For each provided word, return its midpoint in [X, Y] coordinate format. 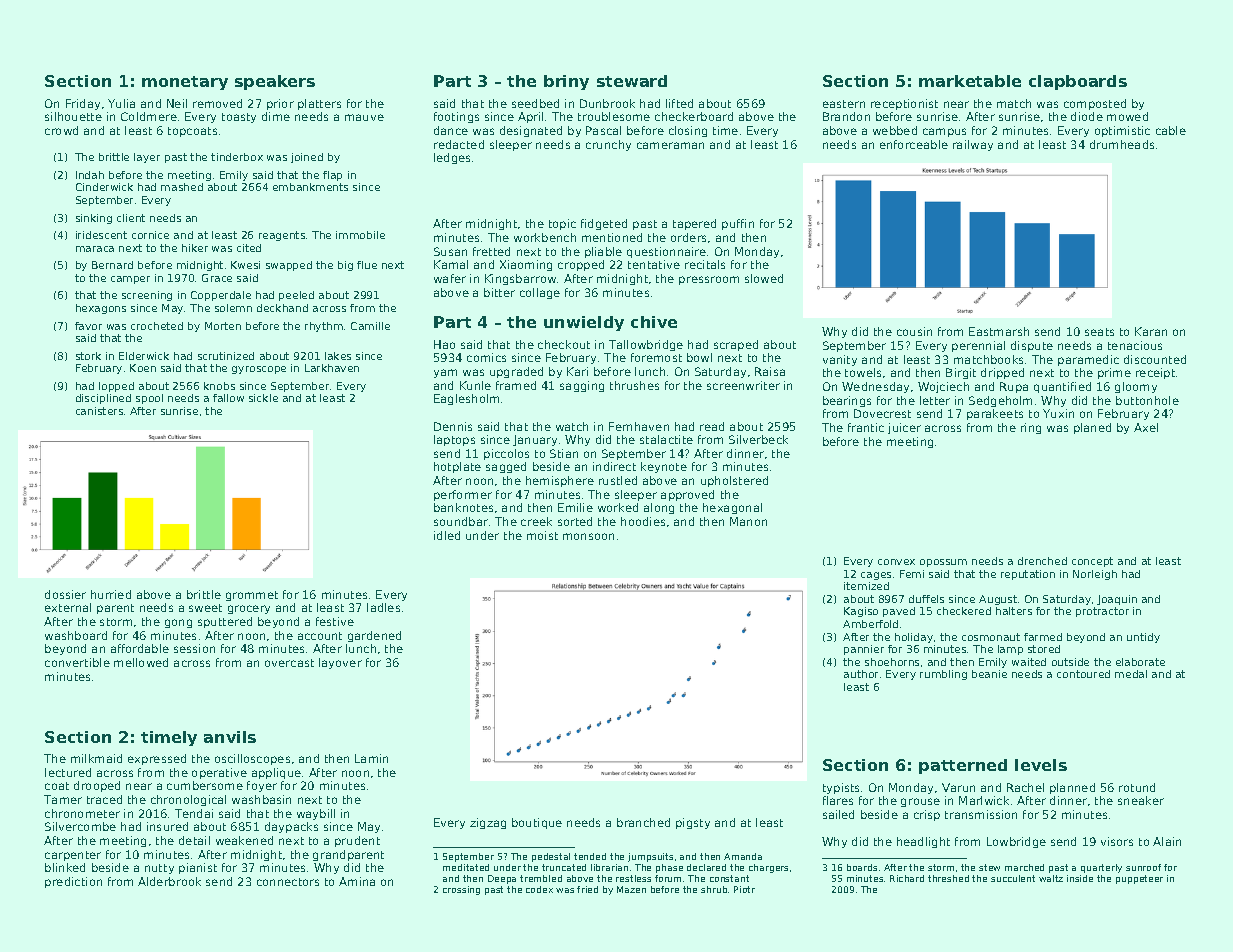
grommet [252, 596]
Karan [1151, 331]
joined [307, 158]
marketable [970, 81]
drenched [1042, 561]
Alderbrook [169, 881]
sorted [575, 521]
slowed [764, 278]
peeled [296, 296]
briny [566, 82]
